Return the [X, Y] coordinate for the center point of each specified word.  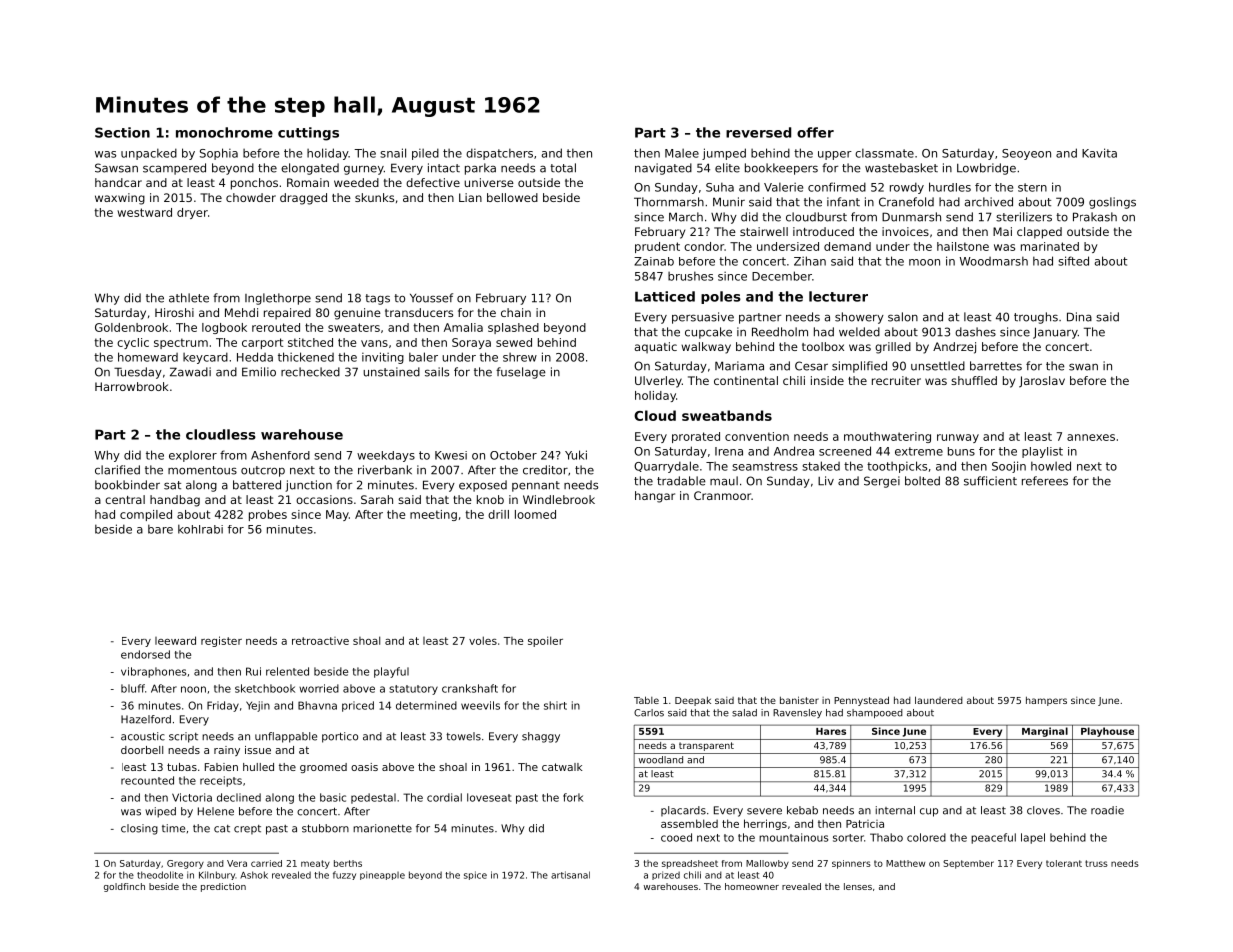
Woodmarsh [994, 261]
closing [139, 829]
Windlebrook [559, 499]
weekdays [386, 456]
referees [1045, 481]
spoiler [545, 641]
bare [160, 529]
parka [480, 169]
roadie [1107, 810]
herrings [765, 824]
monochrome [224, 132]
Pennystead [861, 701]
